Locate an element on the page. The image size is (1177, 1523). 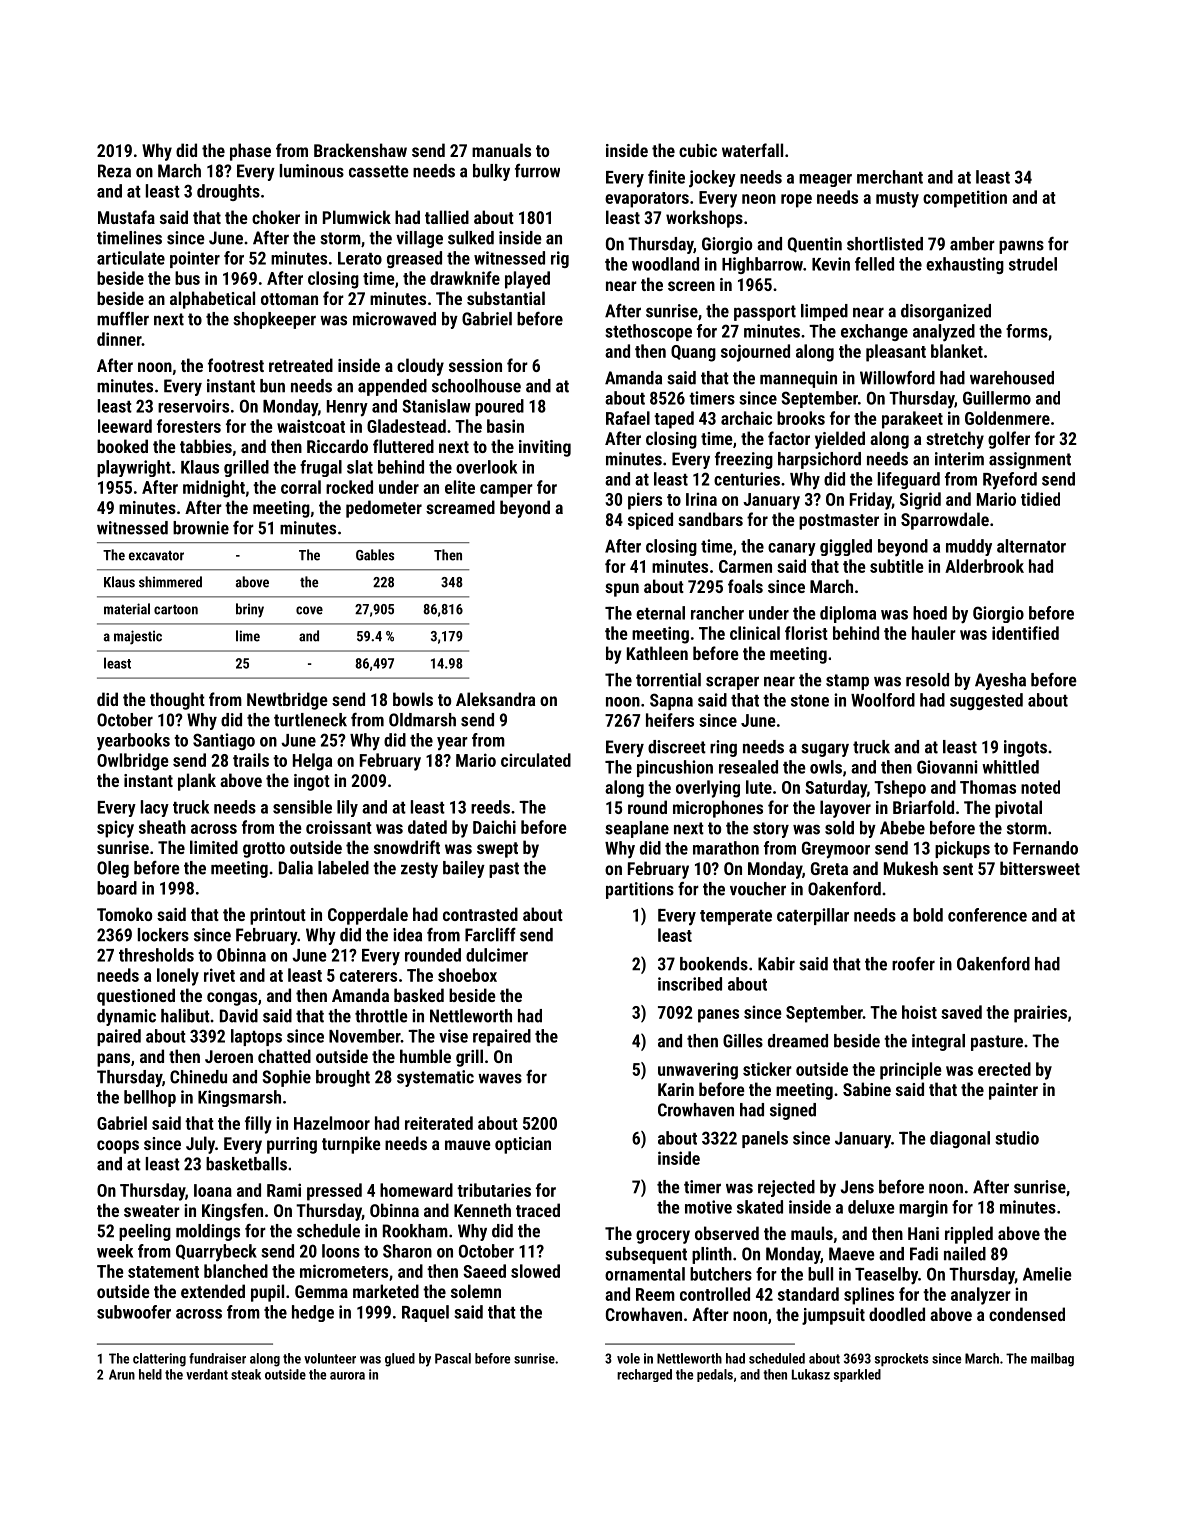
Giovanni is located at coordinates (947, 767).
